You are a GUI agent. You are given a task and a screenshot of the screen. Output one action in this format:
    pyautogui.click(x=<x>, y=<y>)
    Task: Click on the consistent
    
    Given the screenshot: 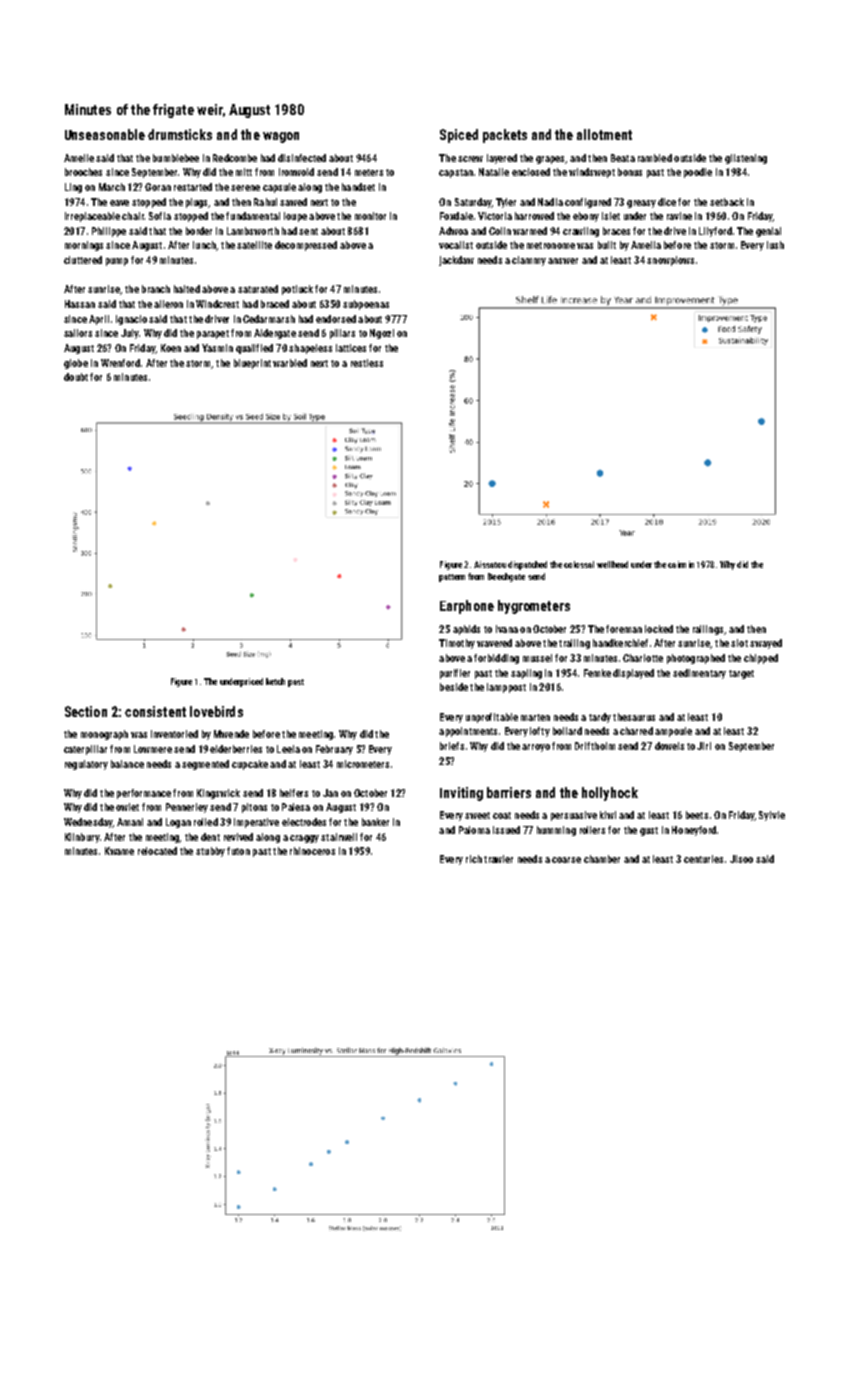 What is the action you would take?
    pyautogui.click(x=155, y=711)
